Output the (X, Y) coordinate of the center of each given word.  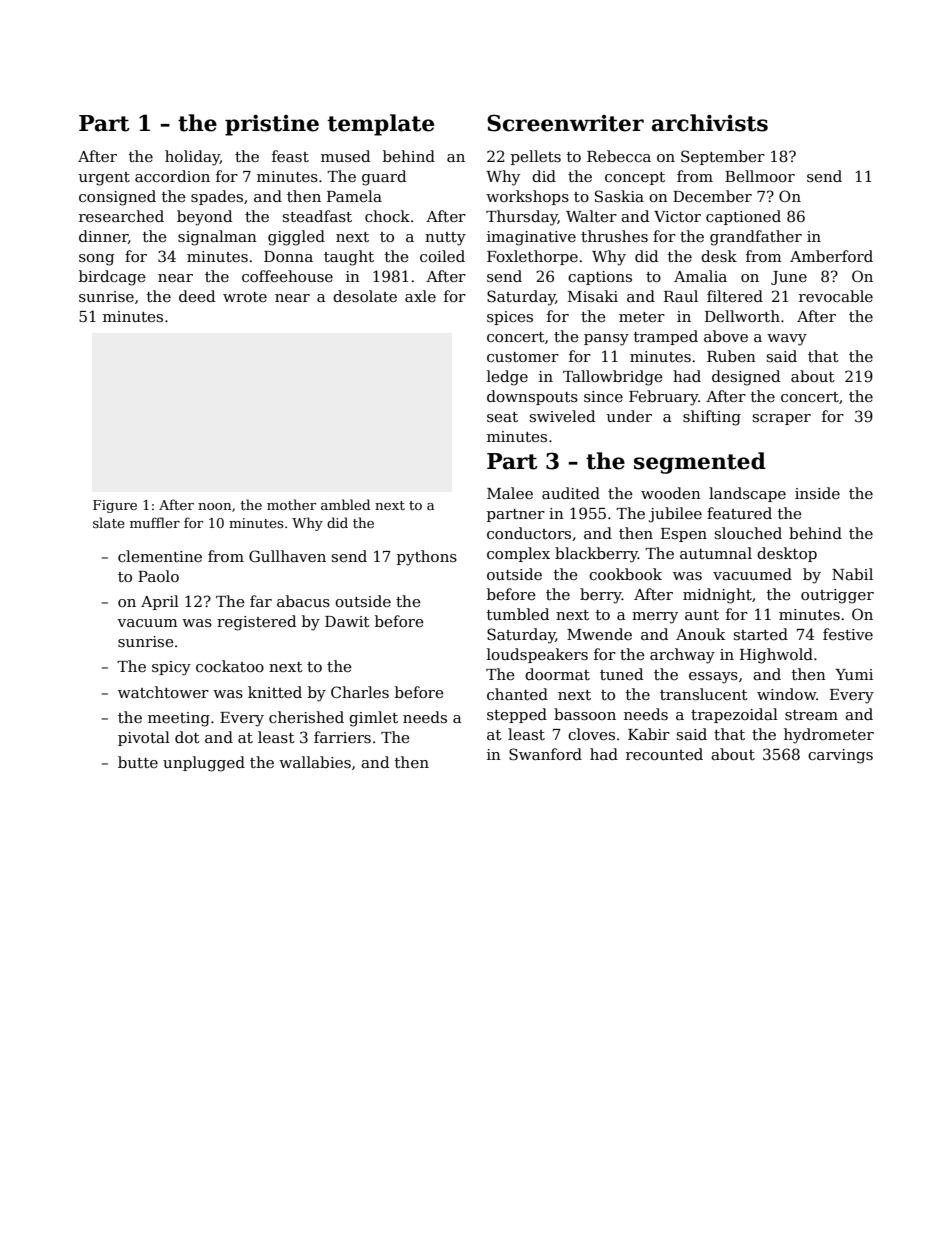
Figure (115, 506)
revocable (836, 296)
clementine (160, 556)
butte (138, 762)
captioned (743, 217)
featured (739, 513)
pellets (536, 157)
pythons (427, 558)
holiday (192, 158)
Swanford (545, 754)
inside (817, 493)
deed (197, 296)
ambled (345, 504)
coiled (442, 256)
